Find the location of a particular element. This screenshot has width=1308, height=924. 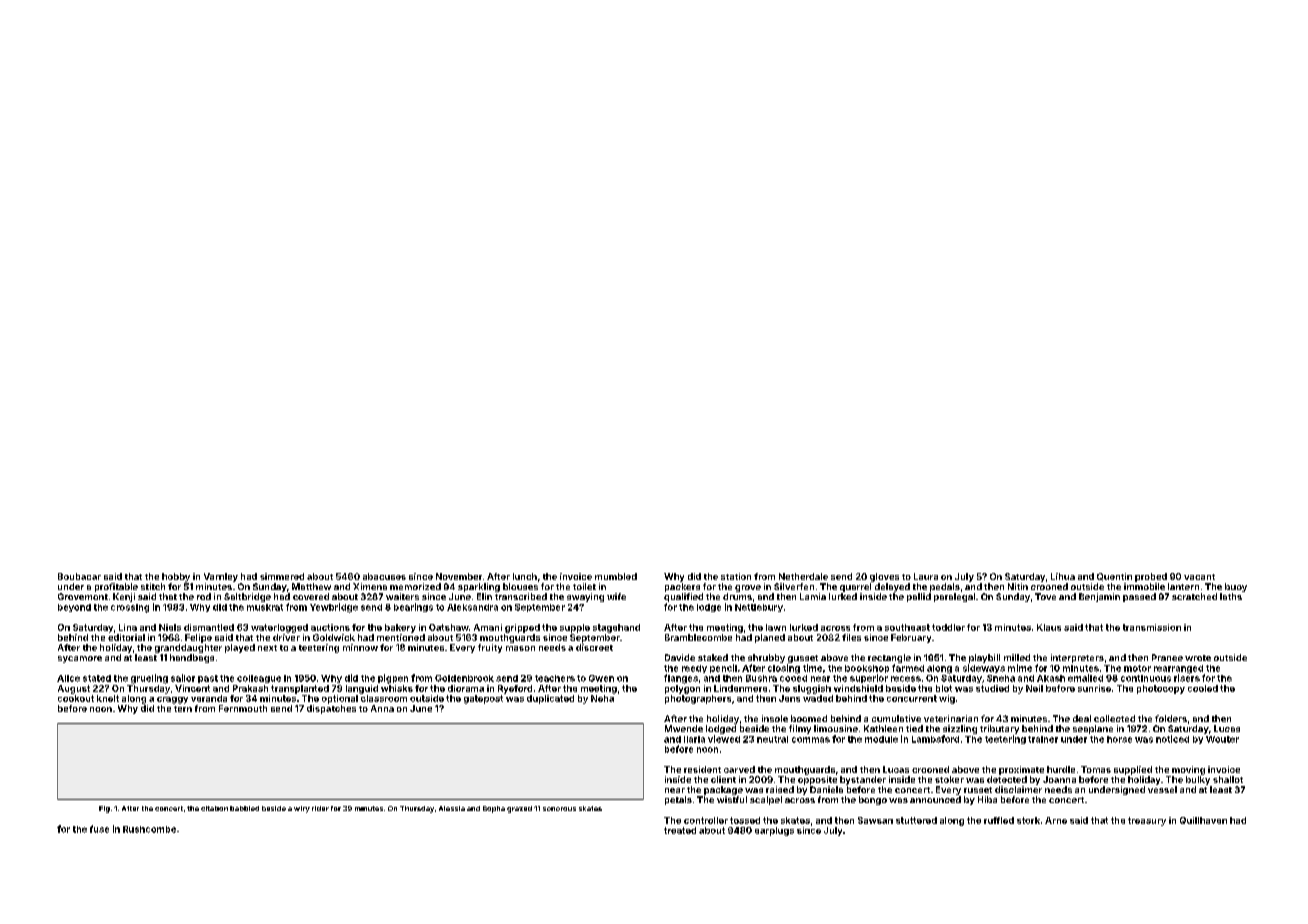

interpreters is located at coordinates (1077, 658).
